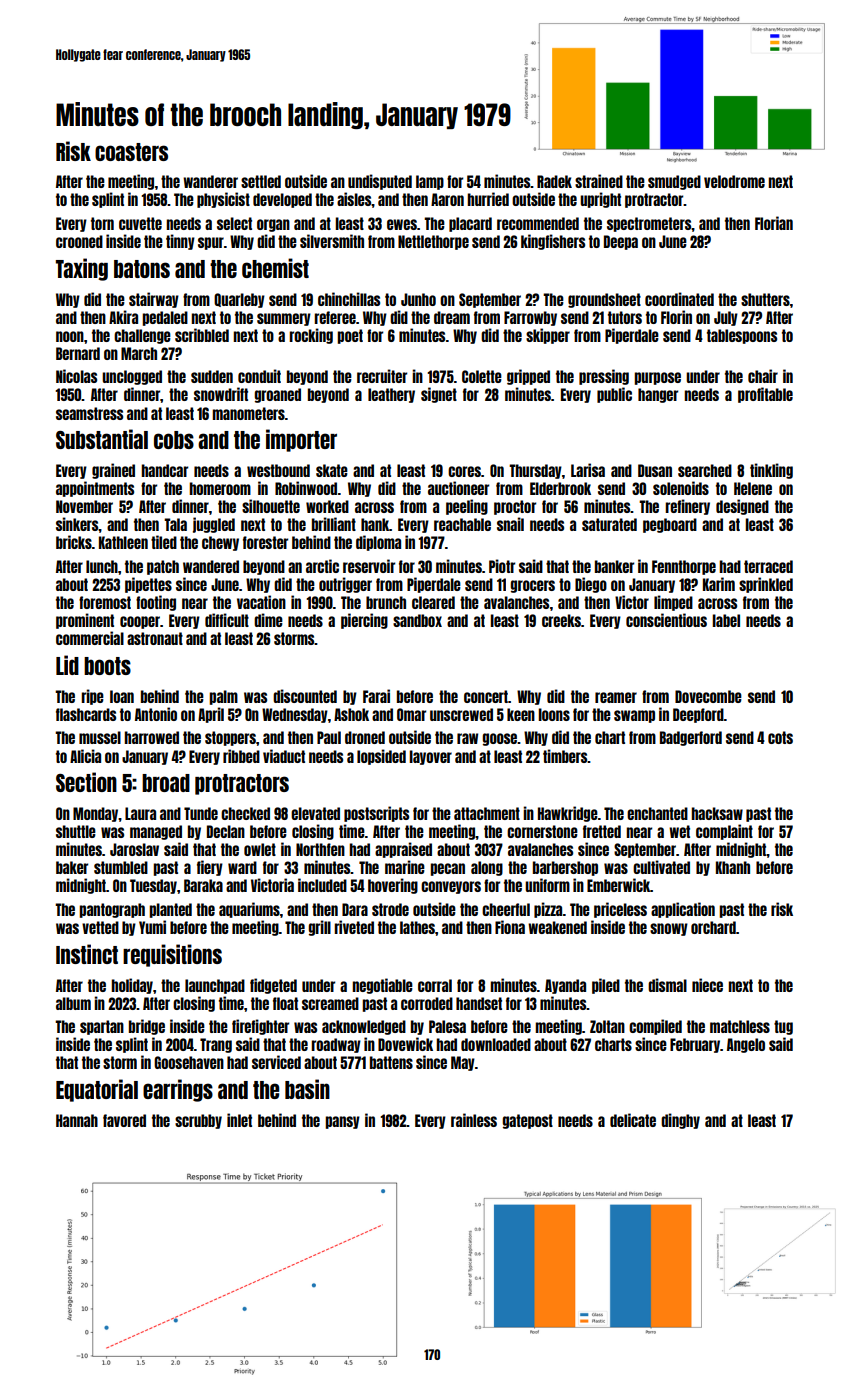 This page has width=849, height=1400. I want to click on Hannah, so click(77, 1120).
